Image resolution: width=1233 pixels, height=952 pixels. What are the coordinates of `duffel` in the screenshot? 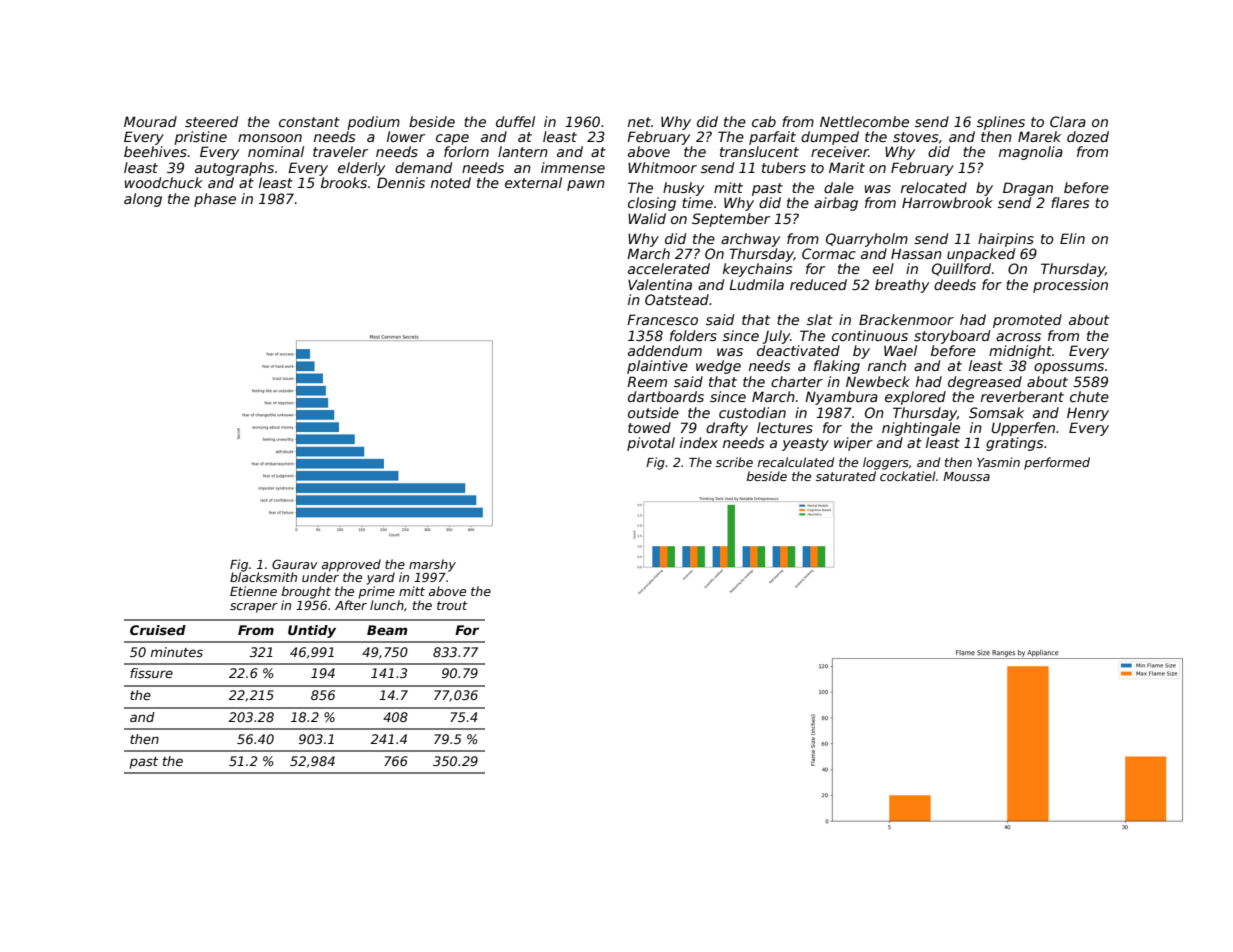 It's located at (515, 121).
